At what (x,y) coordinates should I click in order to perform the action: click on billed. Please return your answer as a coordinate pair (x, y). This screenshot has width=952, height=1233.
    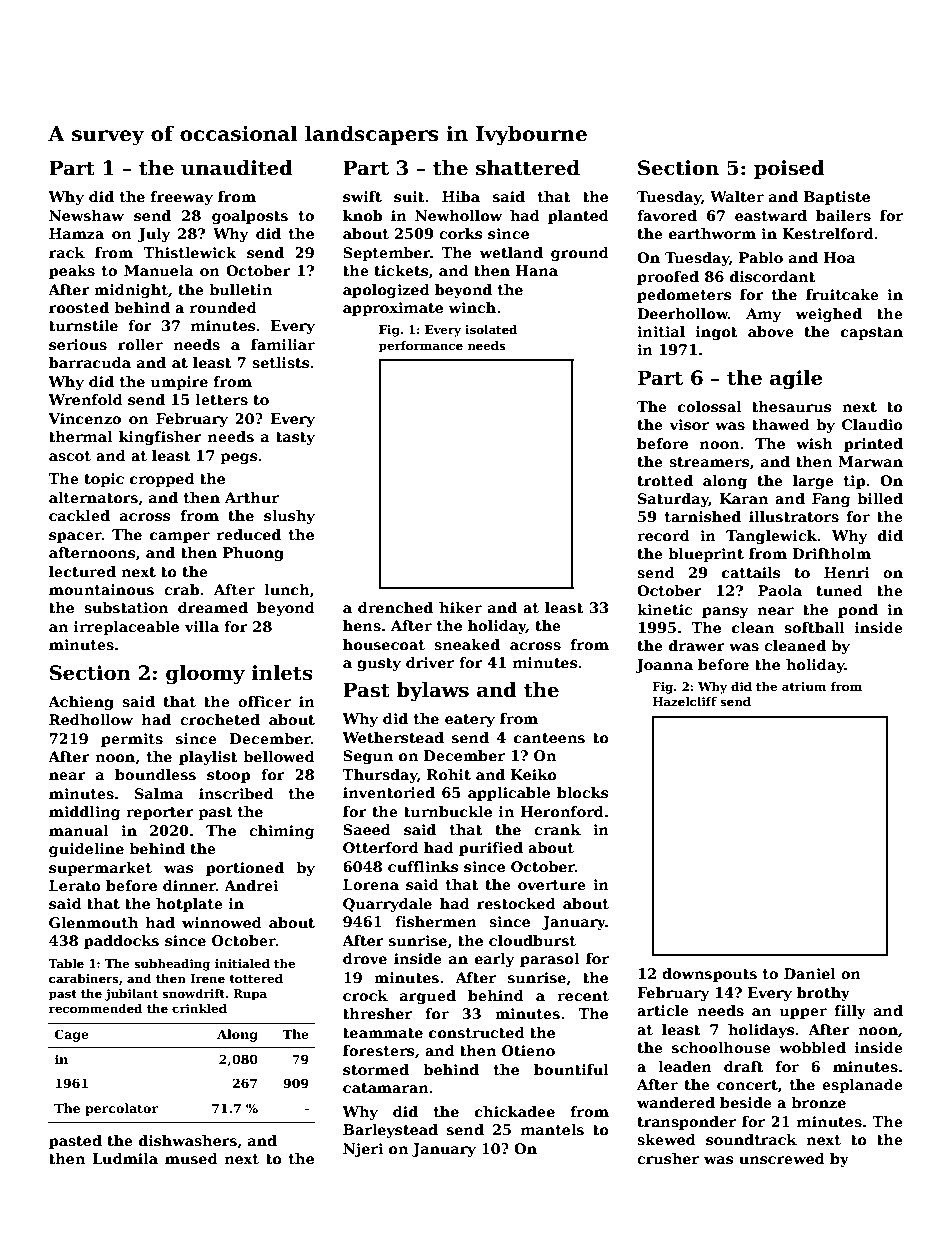
    Looking at the image, I should click on (880, 498).
